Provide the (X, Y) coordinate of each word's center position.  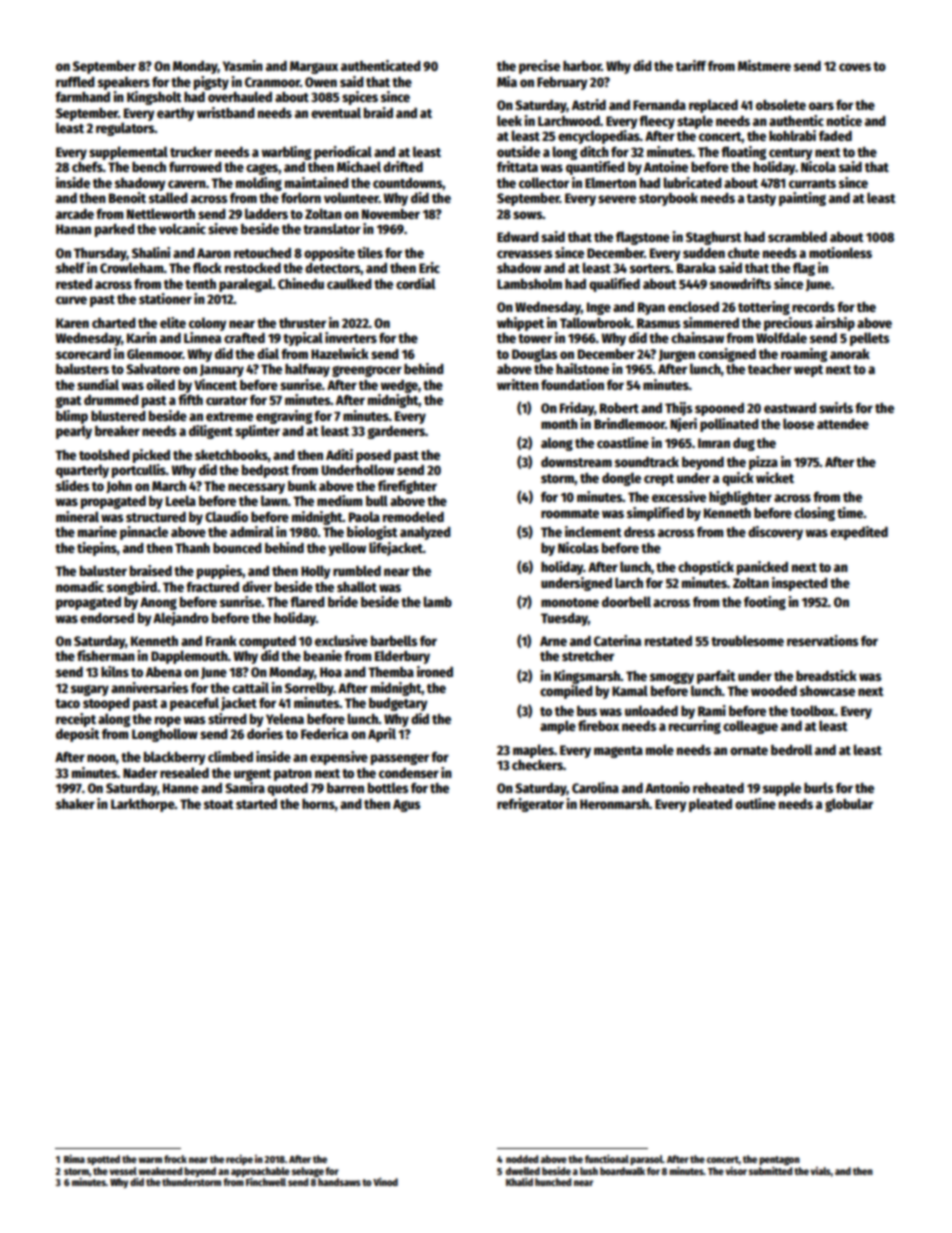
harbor (582, 66)
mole (660, 749)
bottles (388, 787)
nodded (522, 1159)
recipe (239, 1160)
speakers (124, 83)
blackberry (175, 758)
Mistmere (764, 65)
